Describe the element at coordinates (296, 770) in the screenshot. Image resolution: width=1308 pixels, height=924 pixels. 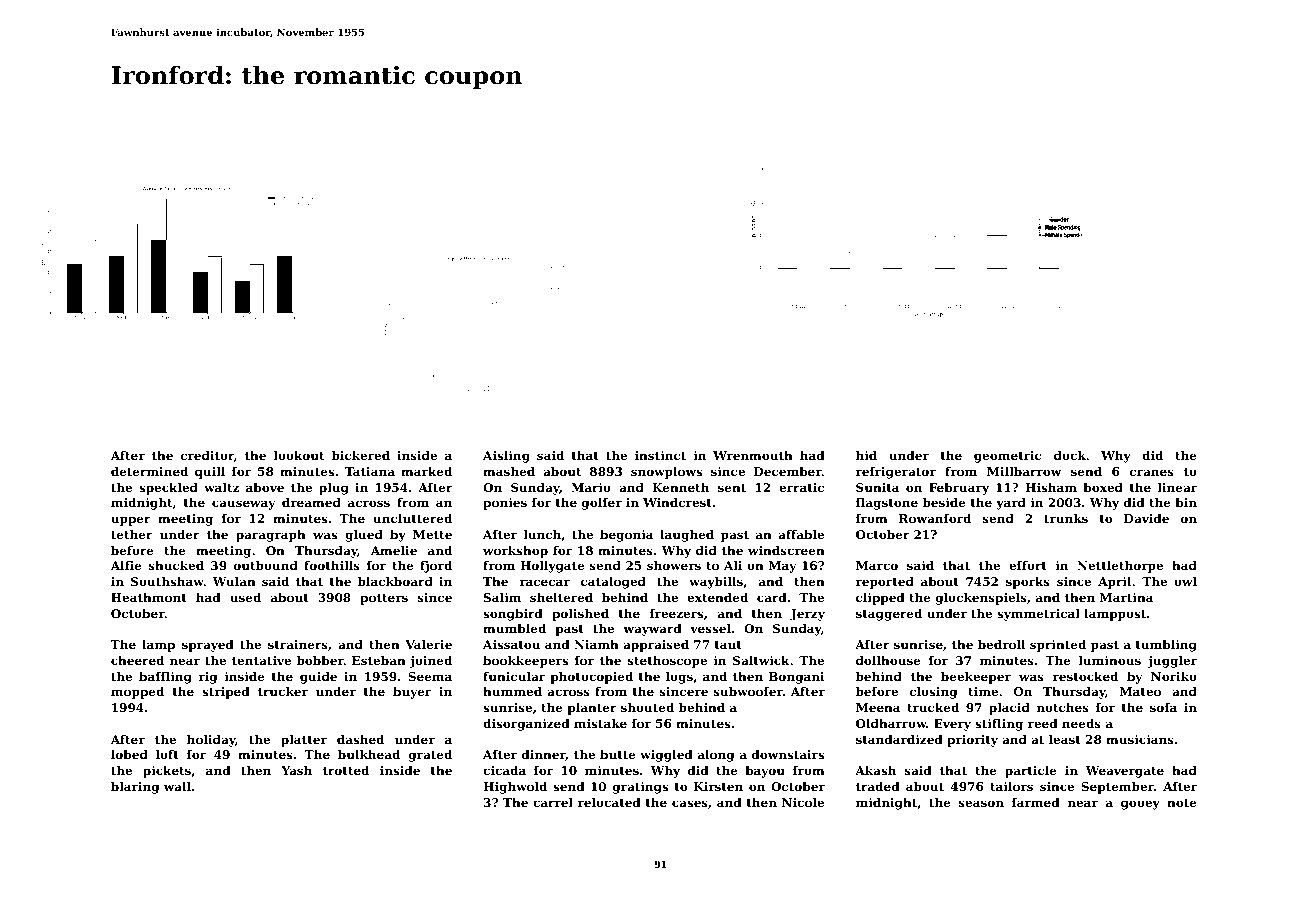
I see `Yash` at that location.
